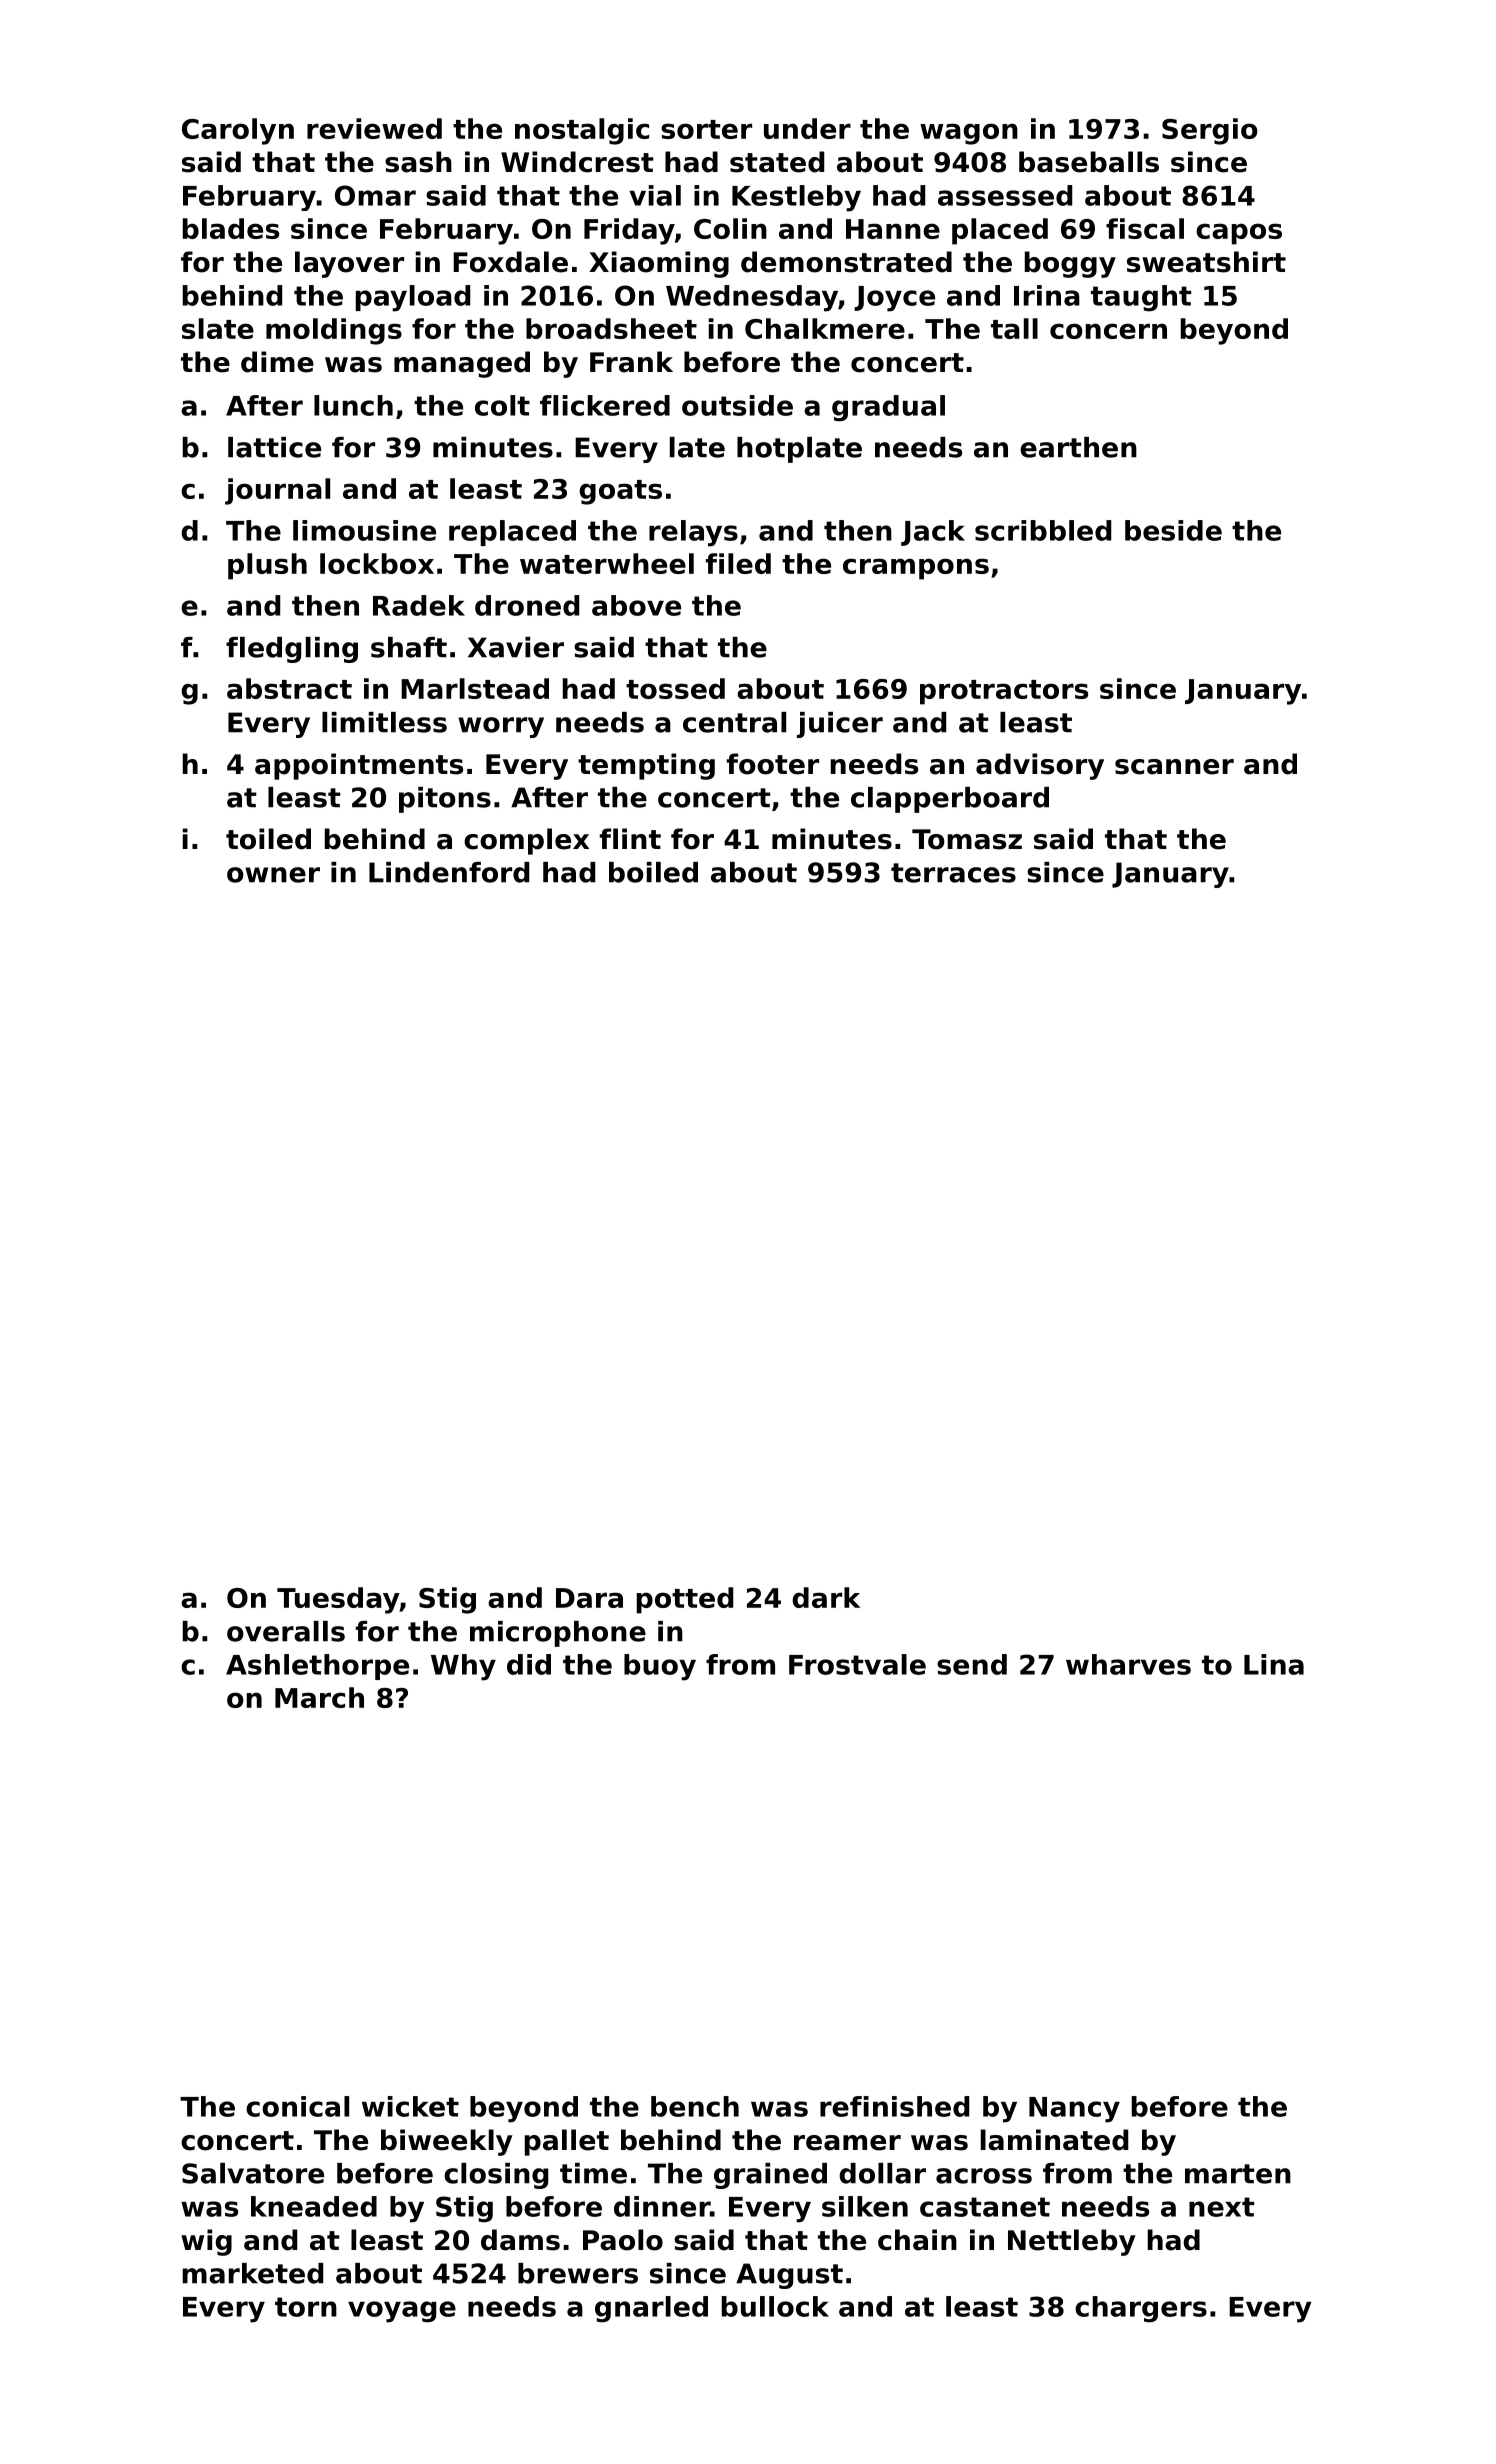 The height and width of the screenshot is (2464, 1496). I want to click on lunch, so click(353, 405).
